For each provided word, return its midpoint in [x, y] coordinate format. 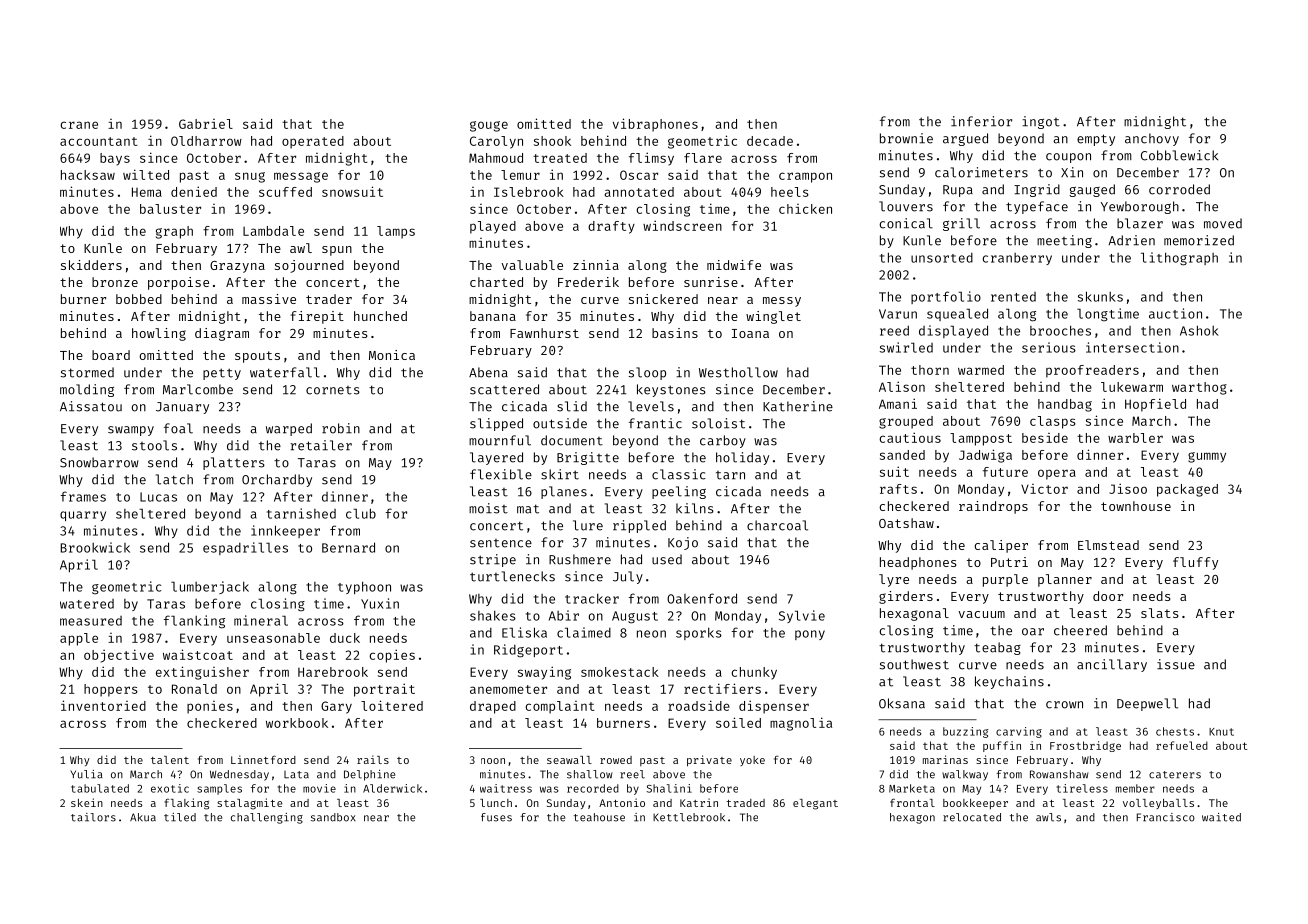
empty [1096, 140]
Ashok [1199, 330]
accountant [99, 141]
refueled [1182, 745]
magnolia [801, 724]
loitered [392, 705]
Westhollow [738, 372]
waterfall [285, 372]
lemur [520, 175]
